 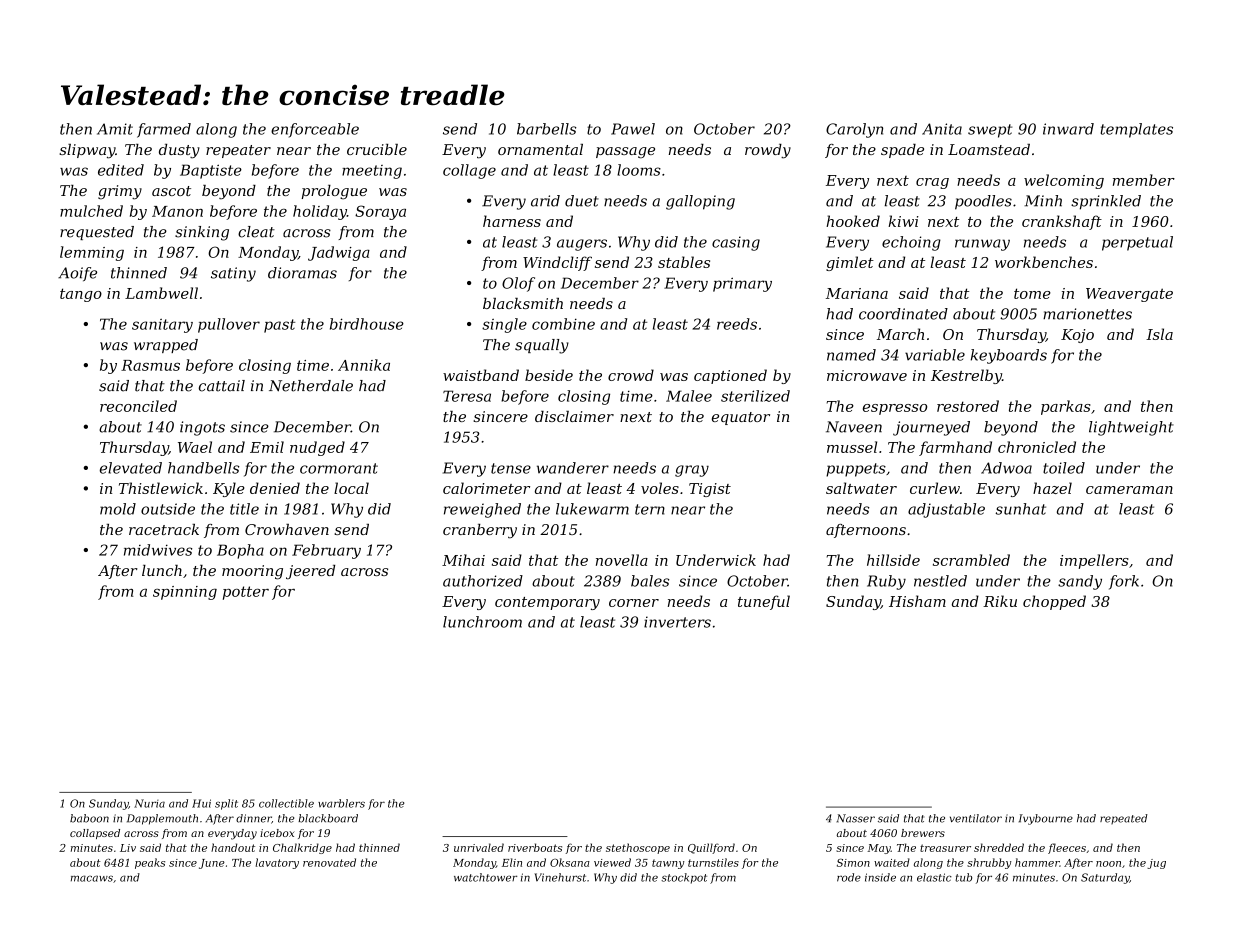 I want to click on galloping, so click(x=700, y=202).
